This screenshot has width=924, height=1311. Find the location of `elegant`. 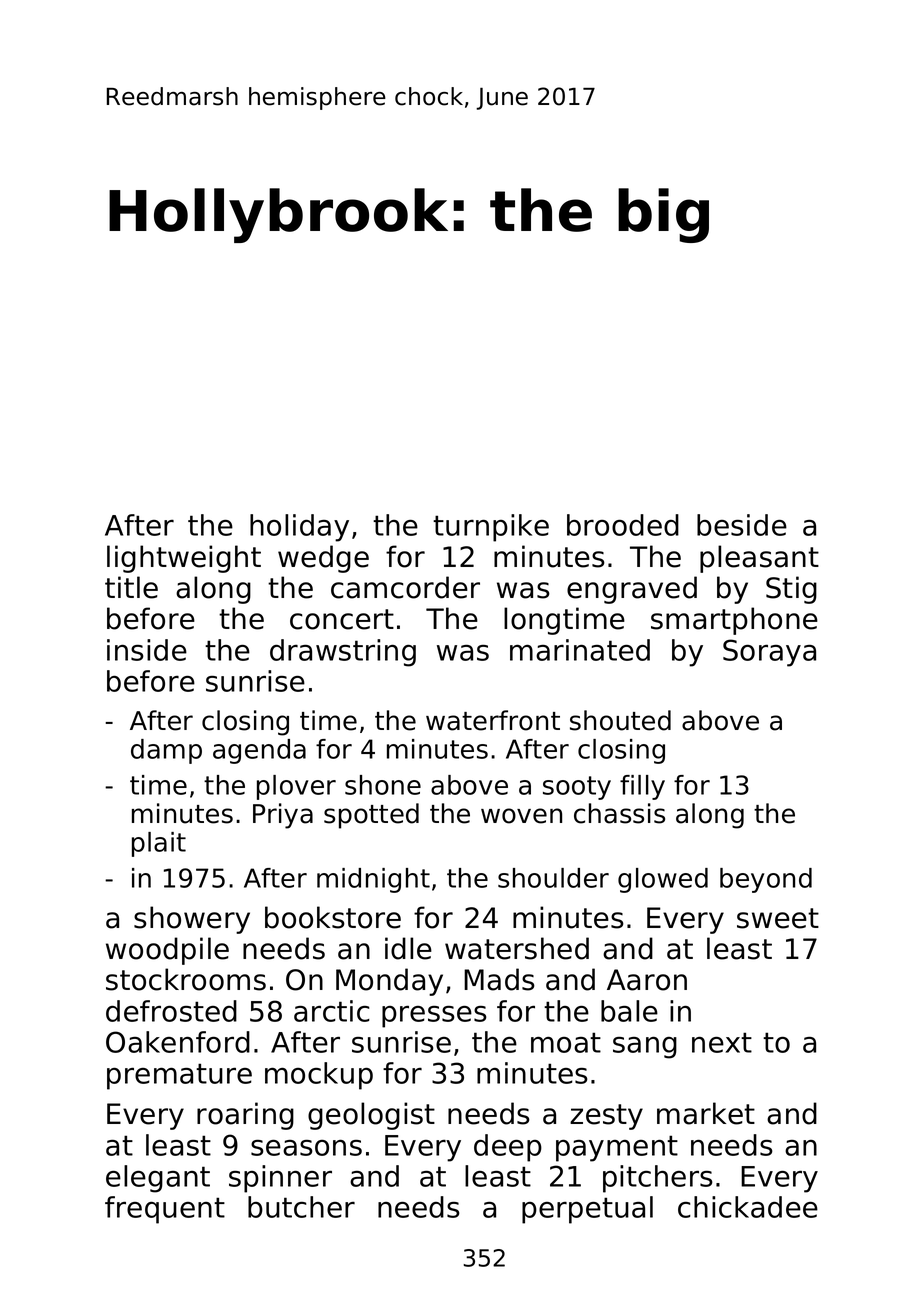

elegant is located at coordinates (158, 1179).
